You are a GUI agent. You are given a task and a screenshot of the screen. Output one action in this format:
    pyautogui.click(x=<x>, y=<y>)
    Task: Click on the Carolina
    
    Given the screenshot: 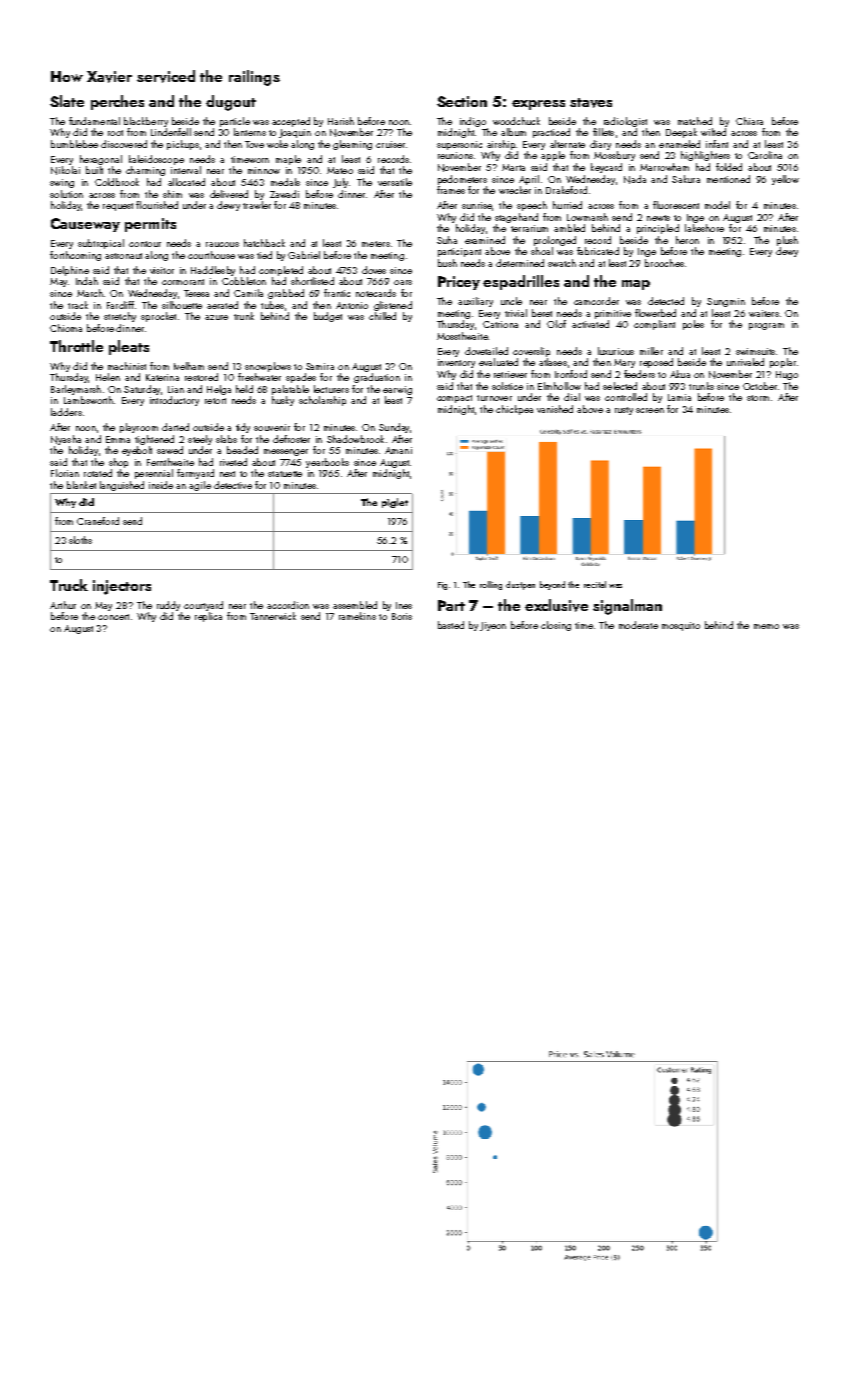 What is the action you would take?
    pyautogui.click(x=765, y=155)
